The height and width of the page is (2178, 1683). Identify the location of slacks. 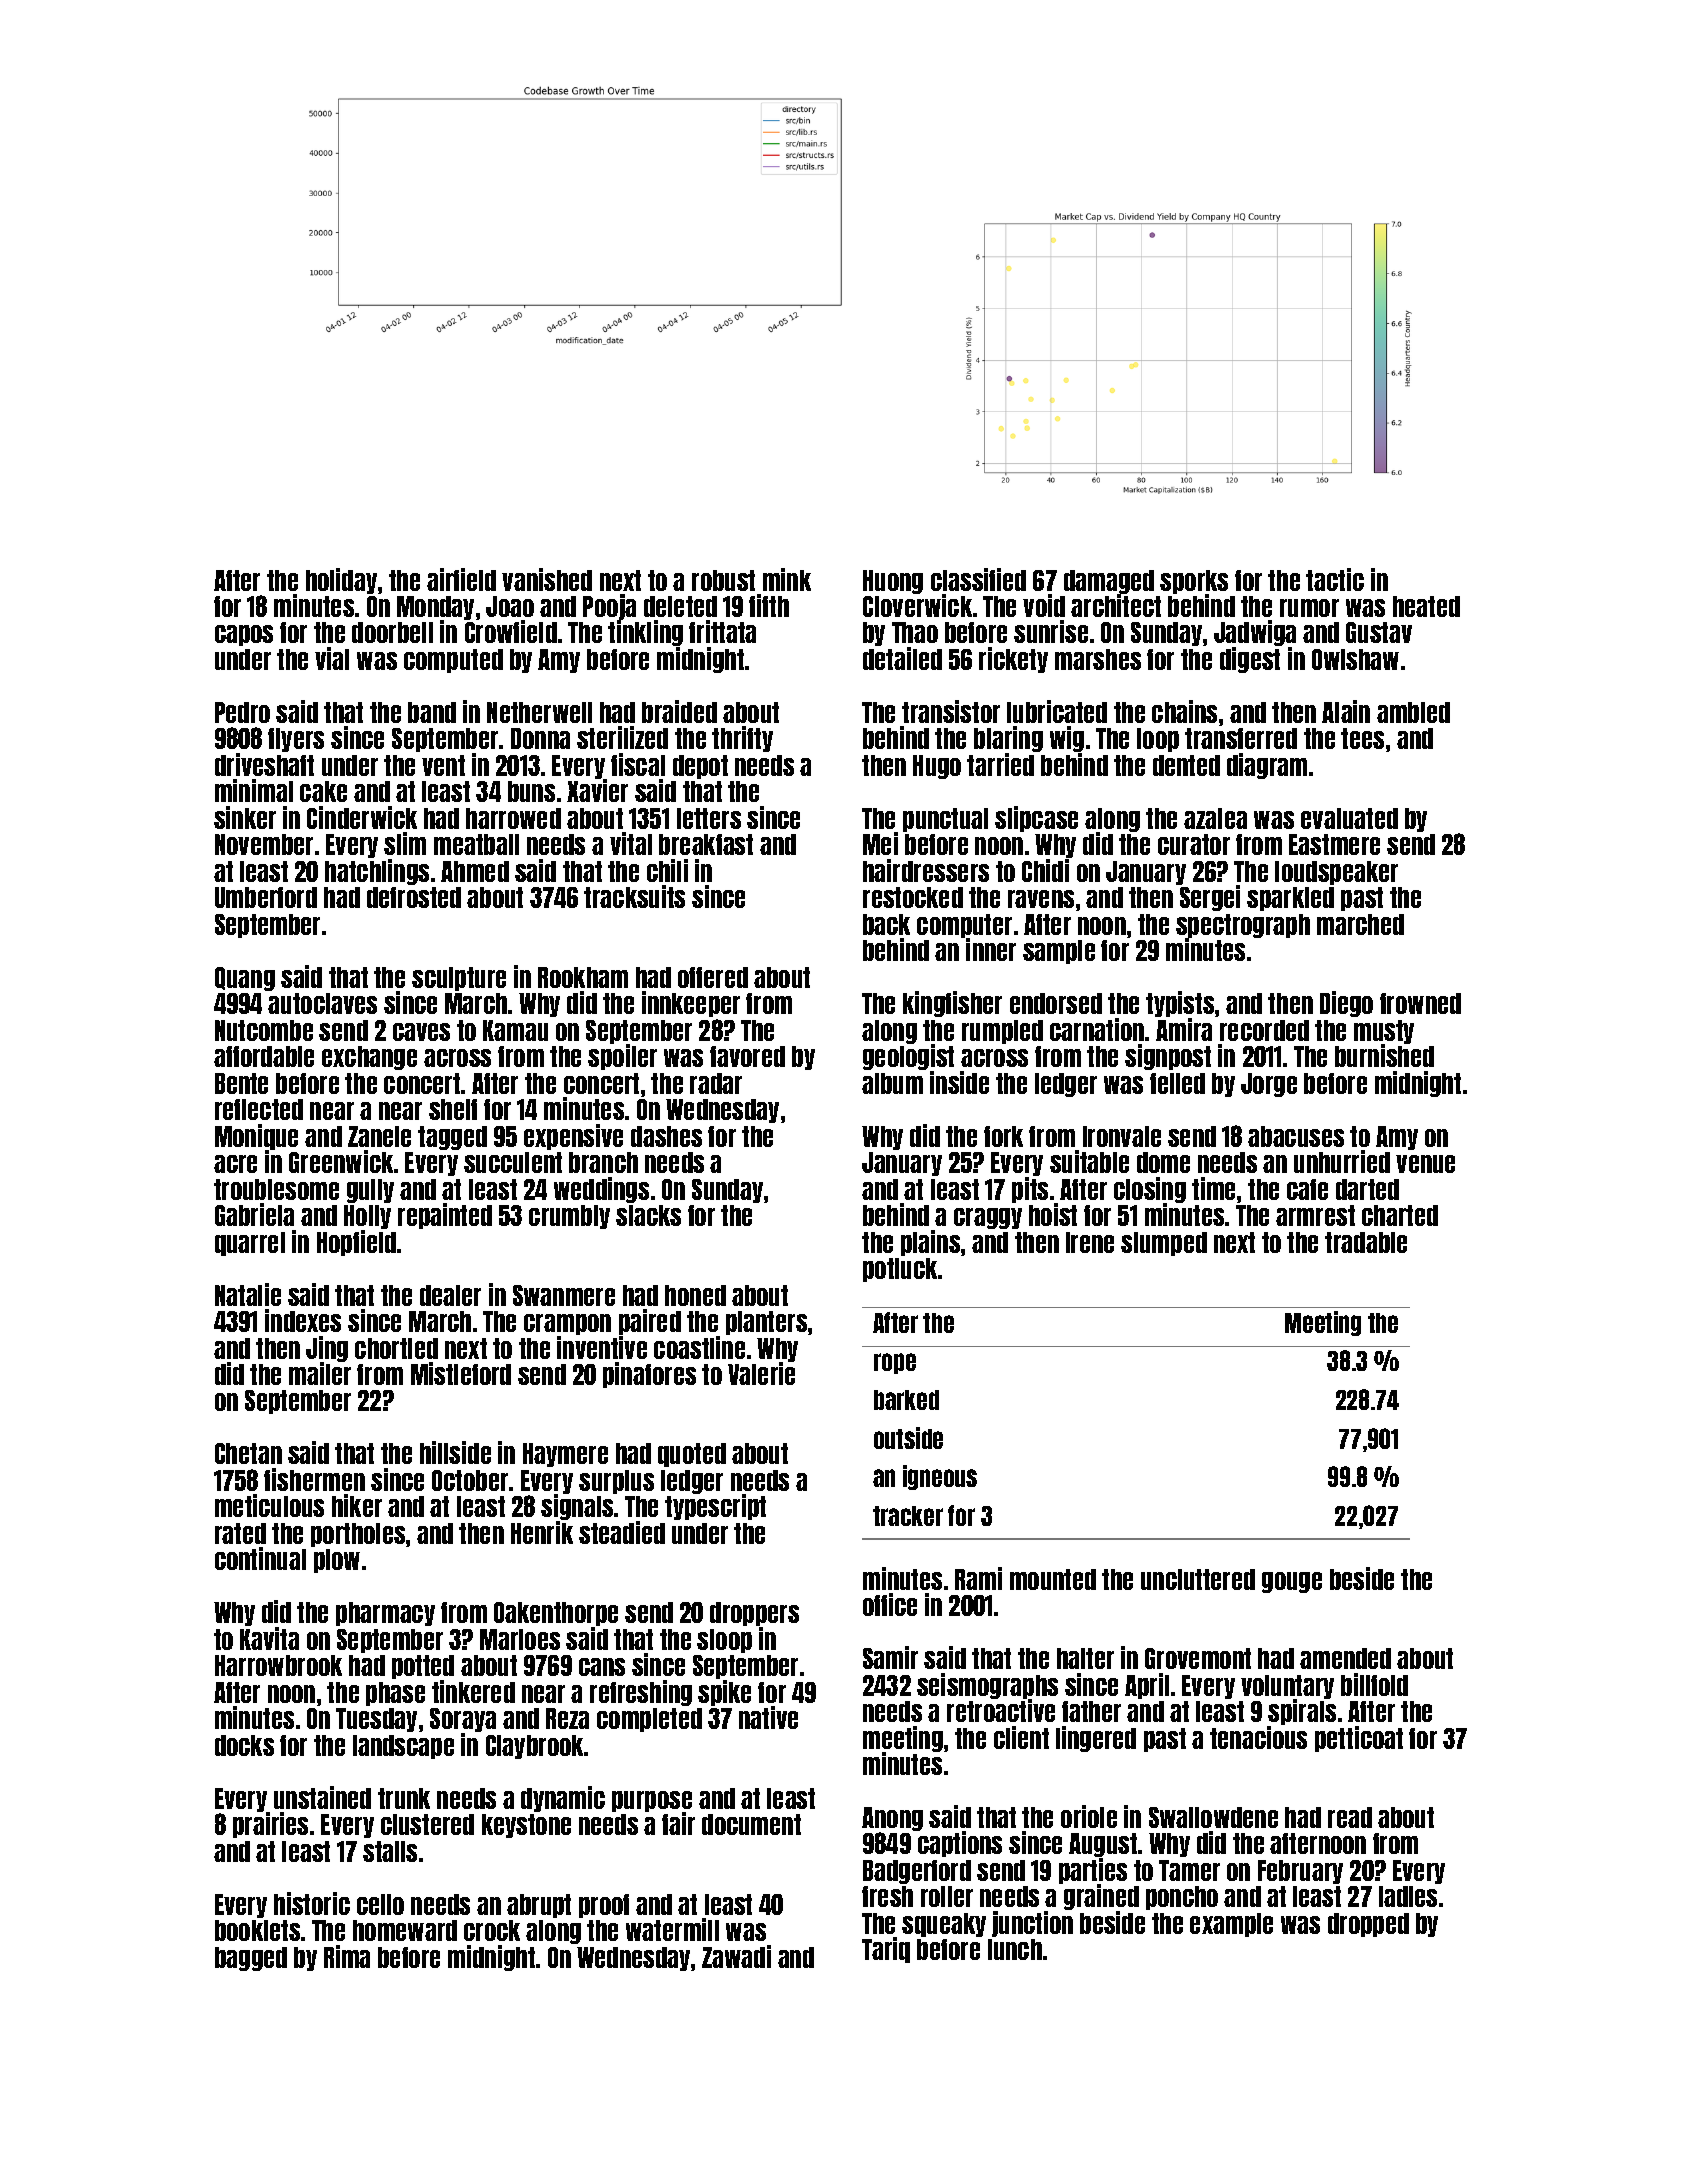
(648, 1215).
